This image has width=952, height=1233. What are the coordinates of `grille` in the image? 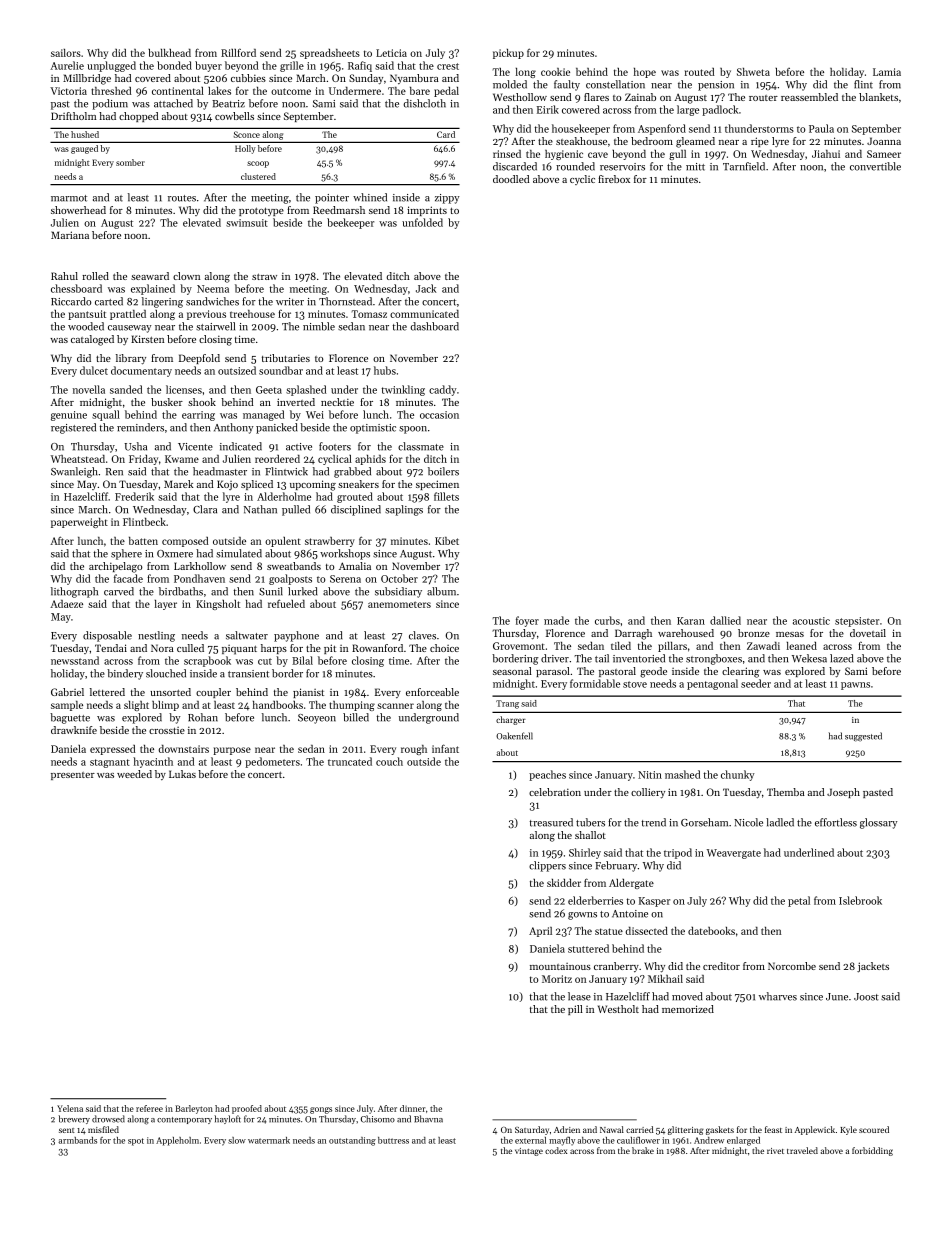 It's located at (292, 66).
